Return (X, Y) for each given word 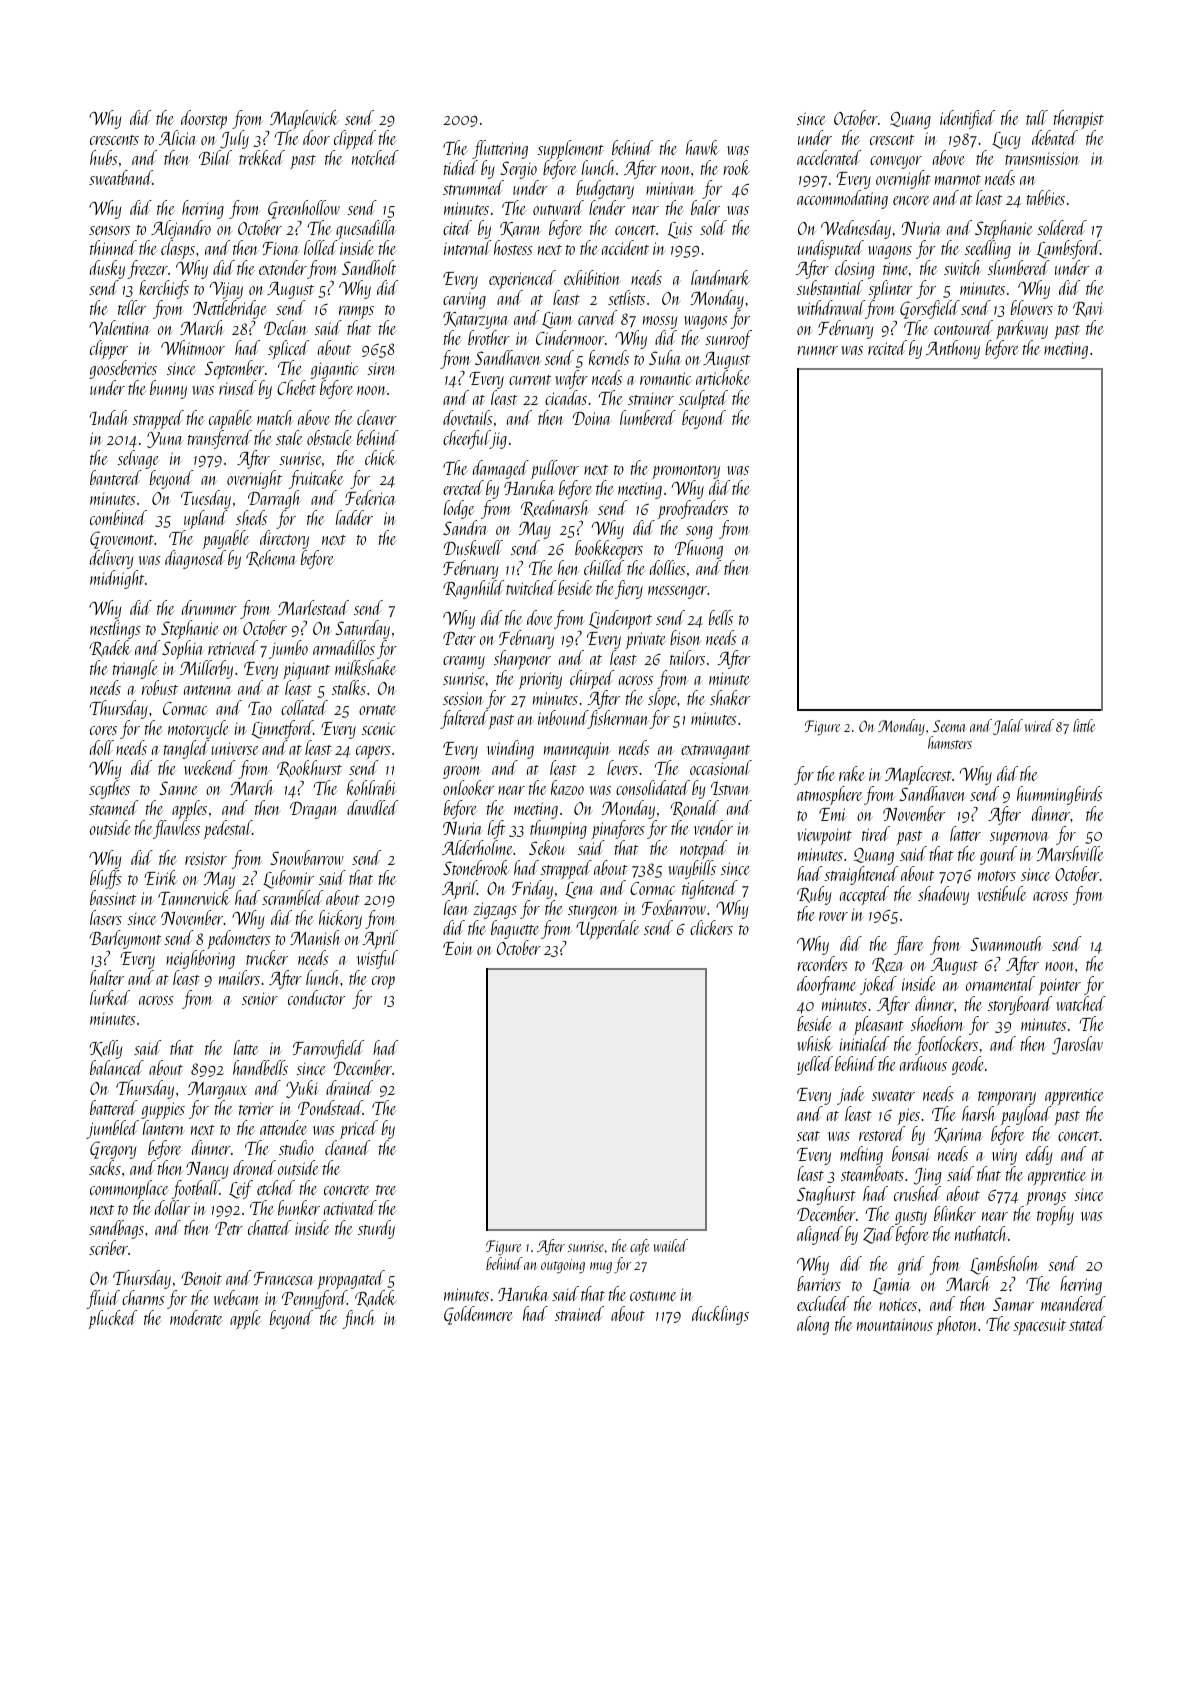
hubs (104, 157)
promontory (686, 472)
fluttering (500, 149)
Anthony (953, 349)
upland (206, 519)
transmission (1042, 158)
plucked (113, 1319)
